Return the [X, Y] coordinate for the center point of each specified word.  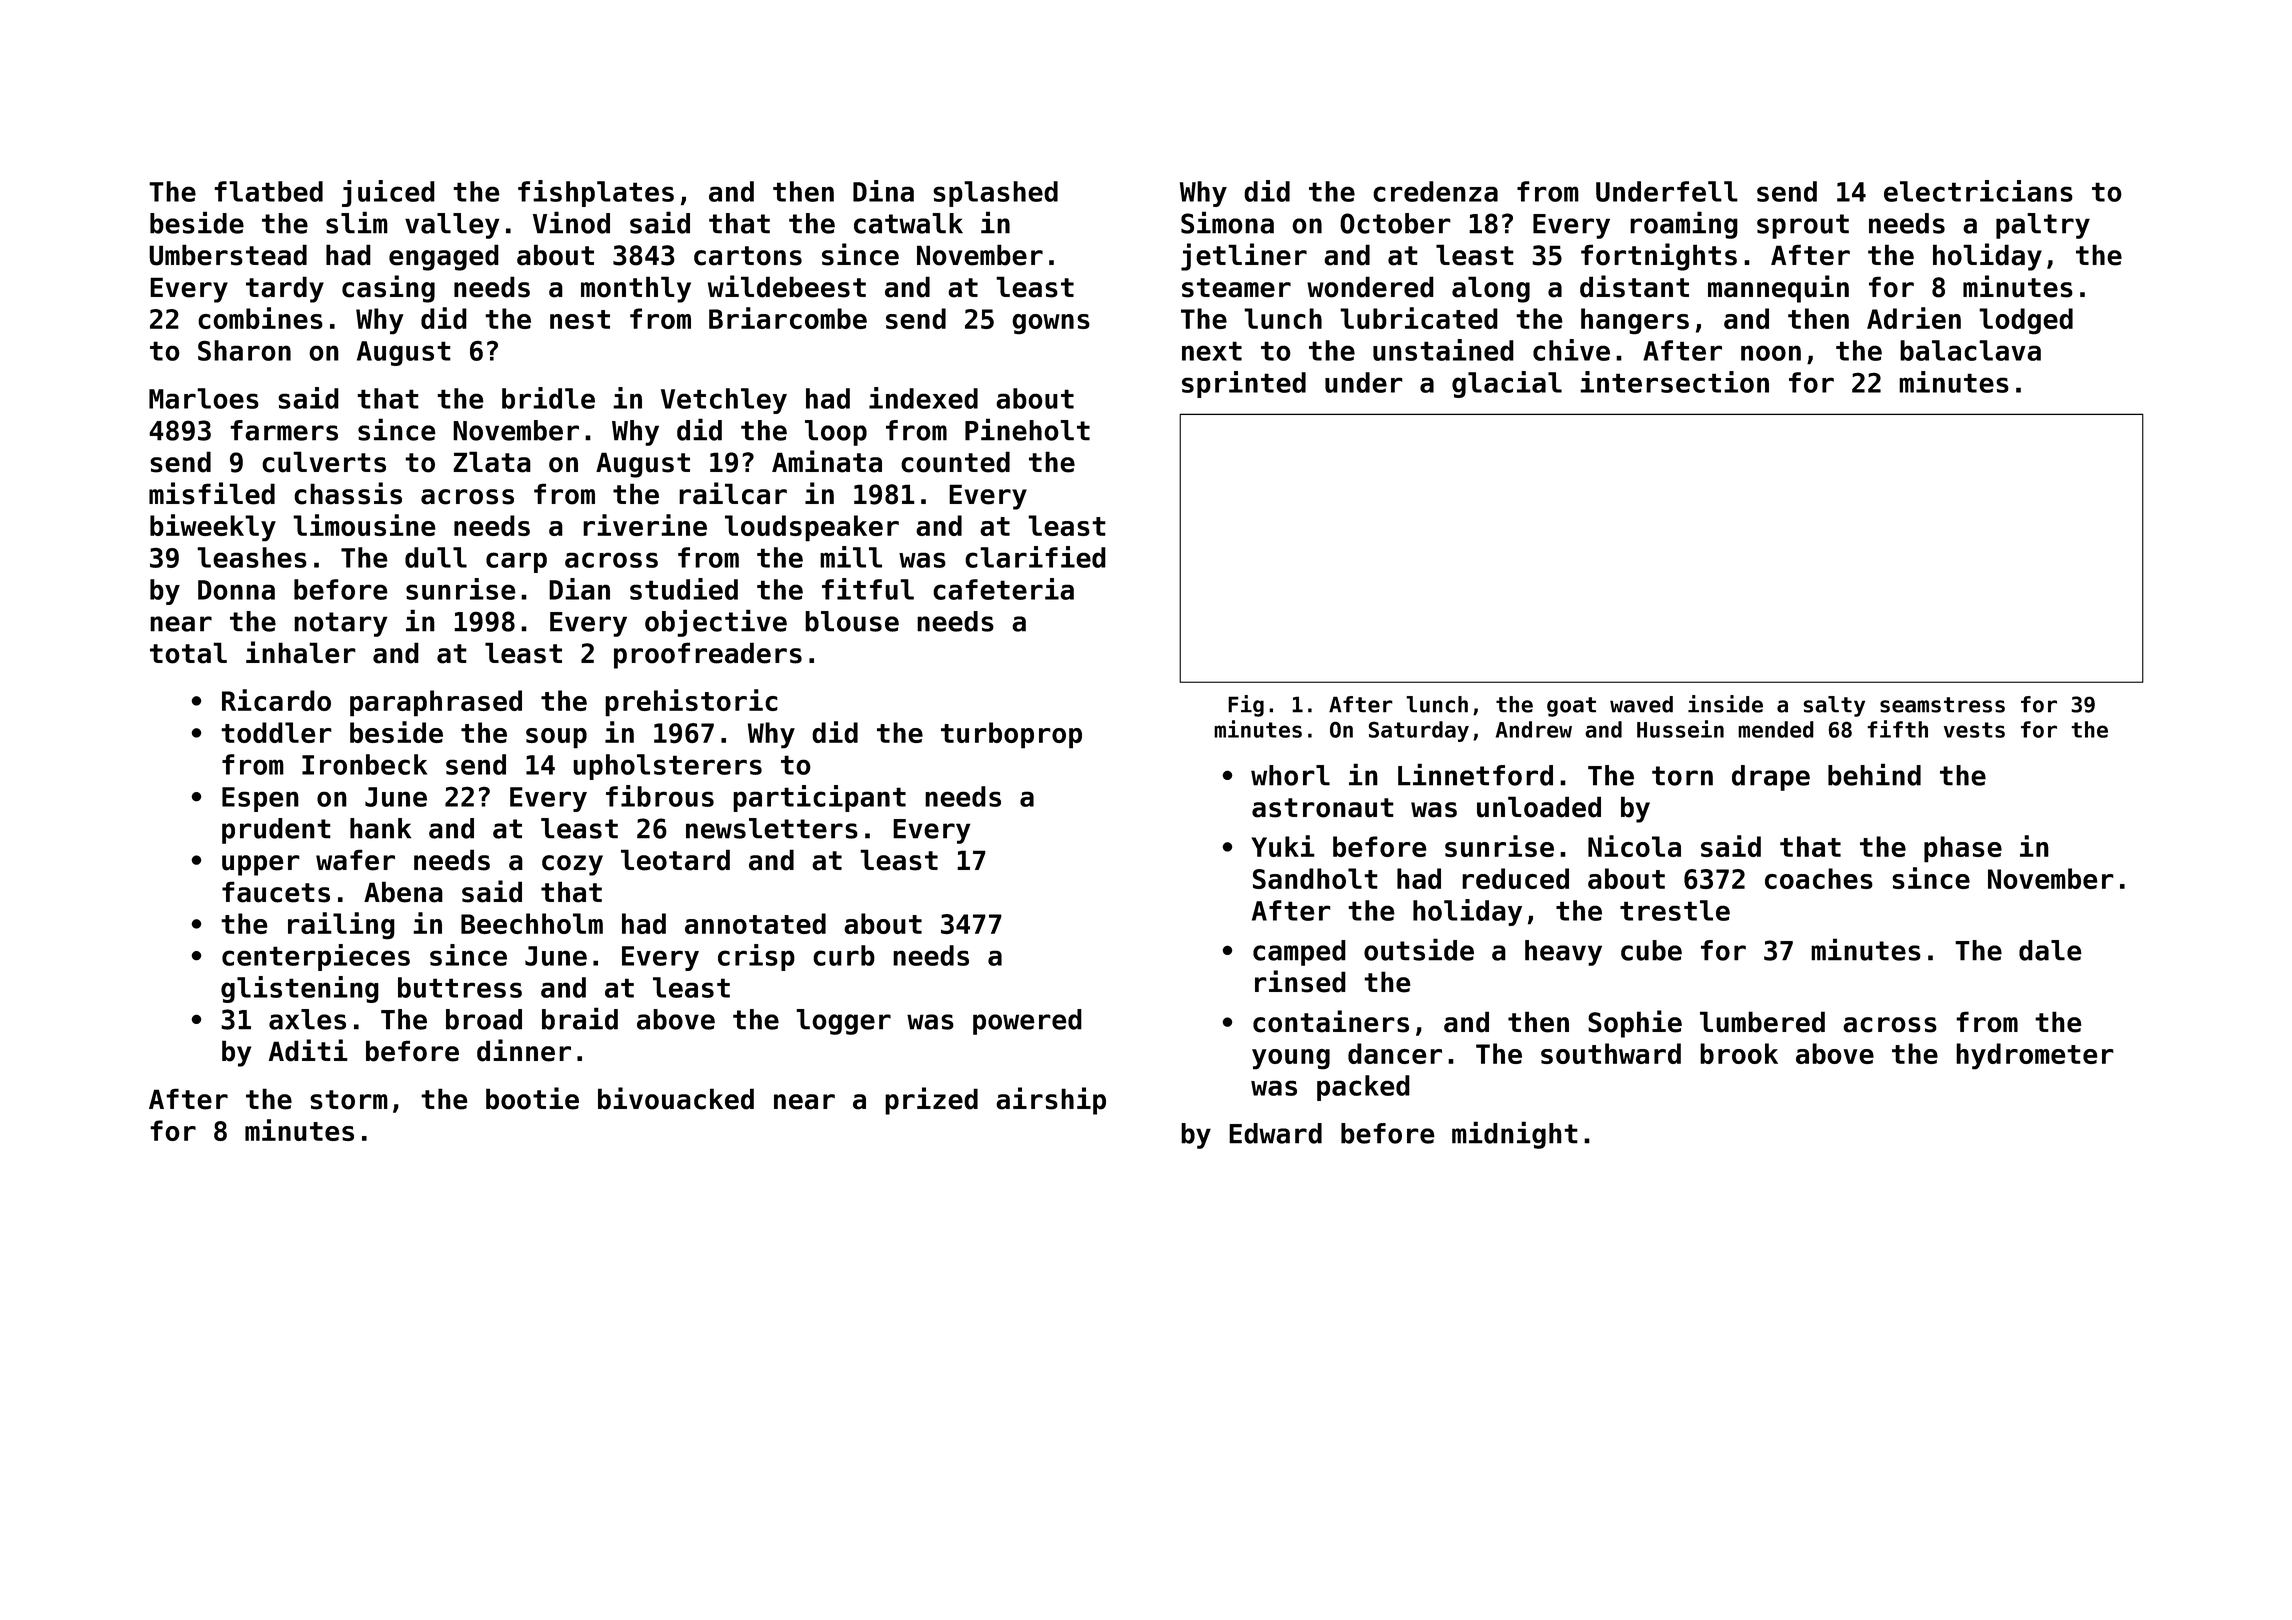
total [188, 653]
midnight [1515, 1135]
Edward [1275, 1133]
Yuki [1283, 846]
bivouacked [676, 1098]
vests [1974, 730]
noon [1771, 353]
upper [261, 865]
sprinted [1244, 384]
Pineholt [1027, 429]
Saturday [1418, 731]
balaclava [1970, 350]
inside [1725, 704]
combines [260, 318]
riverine [645, 525]
